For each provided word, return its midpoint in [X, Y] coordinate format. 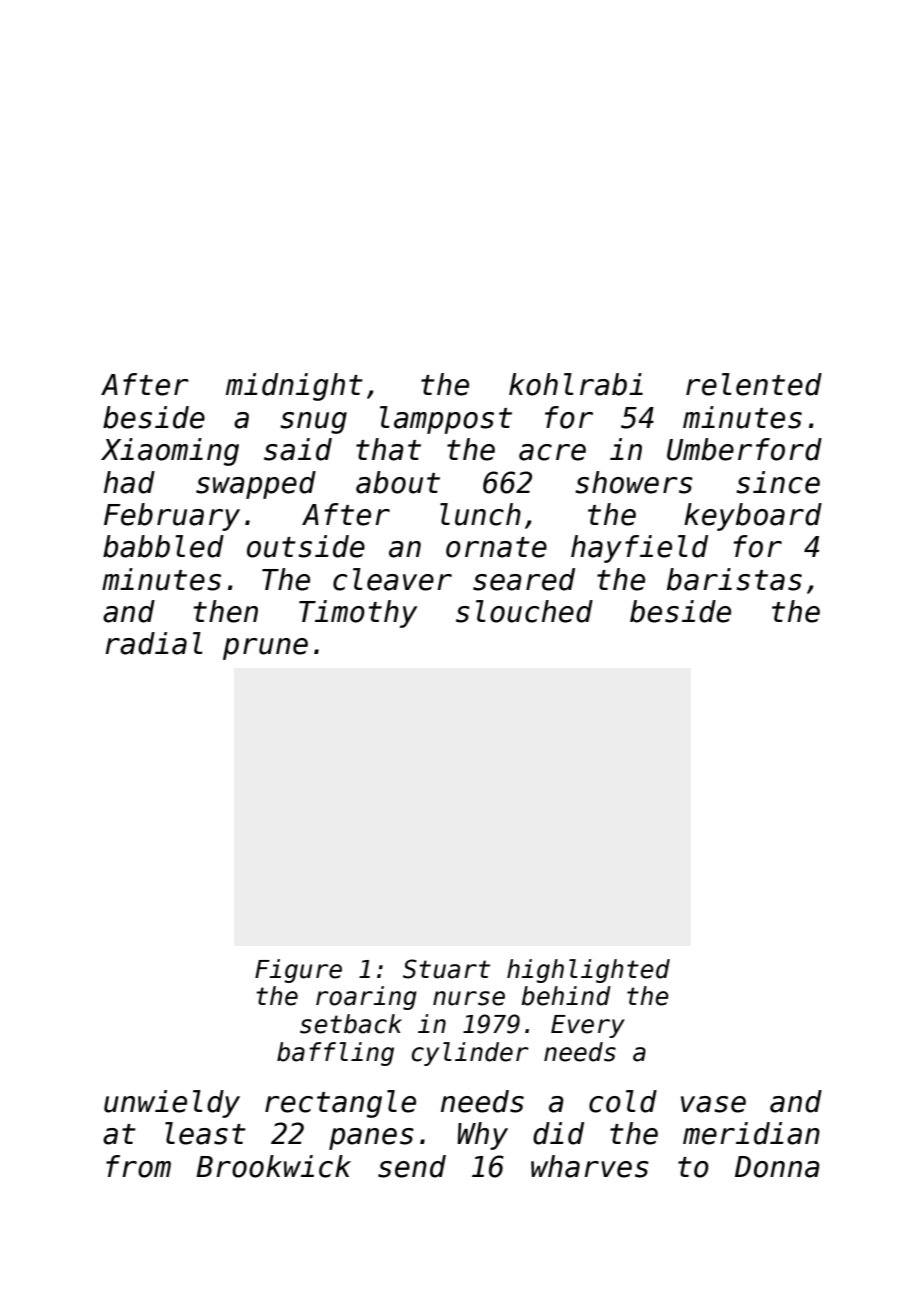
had [129, 482]
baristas [734, 579]
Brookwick [273, 1166]
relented [754, 384]
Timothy [358, 614]
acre [552, 452]
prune [265, 649]
